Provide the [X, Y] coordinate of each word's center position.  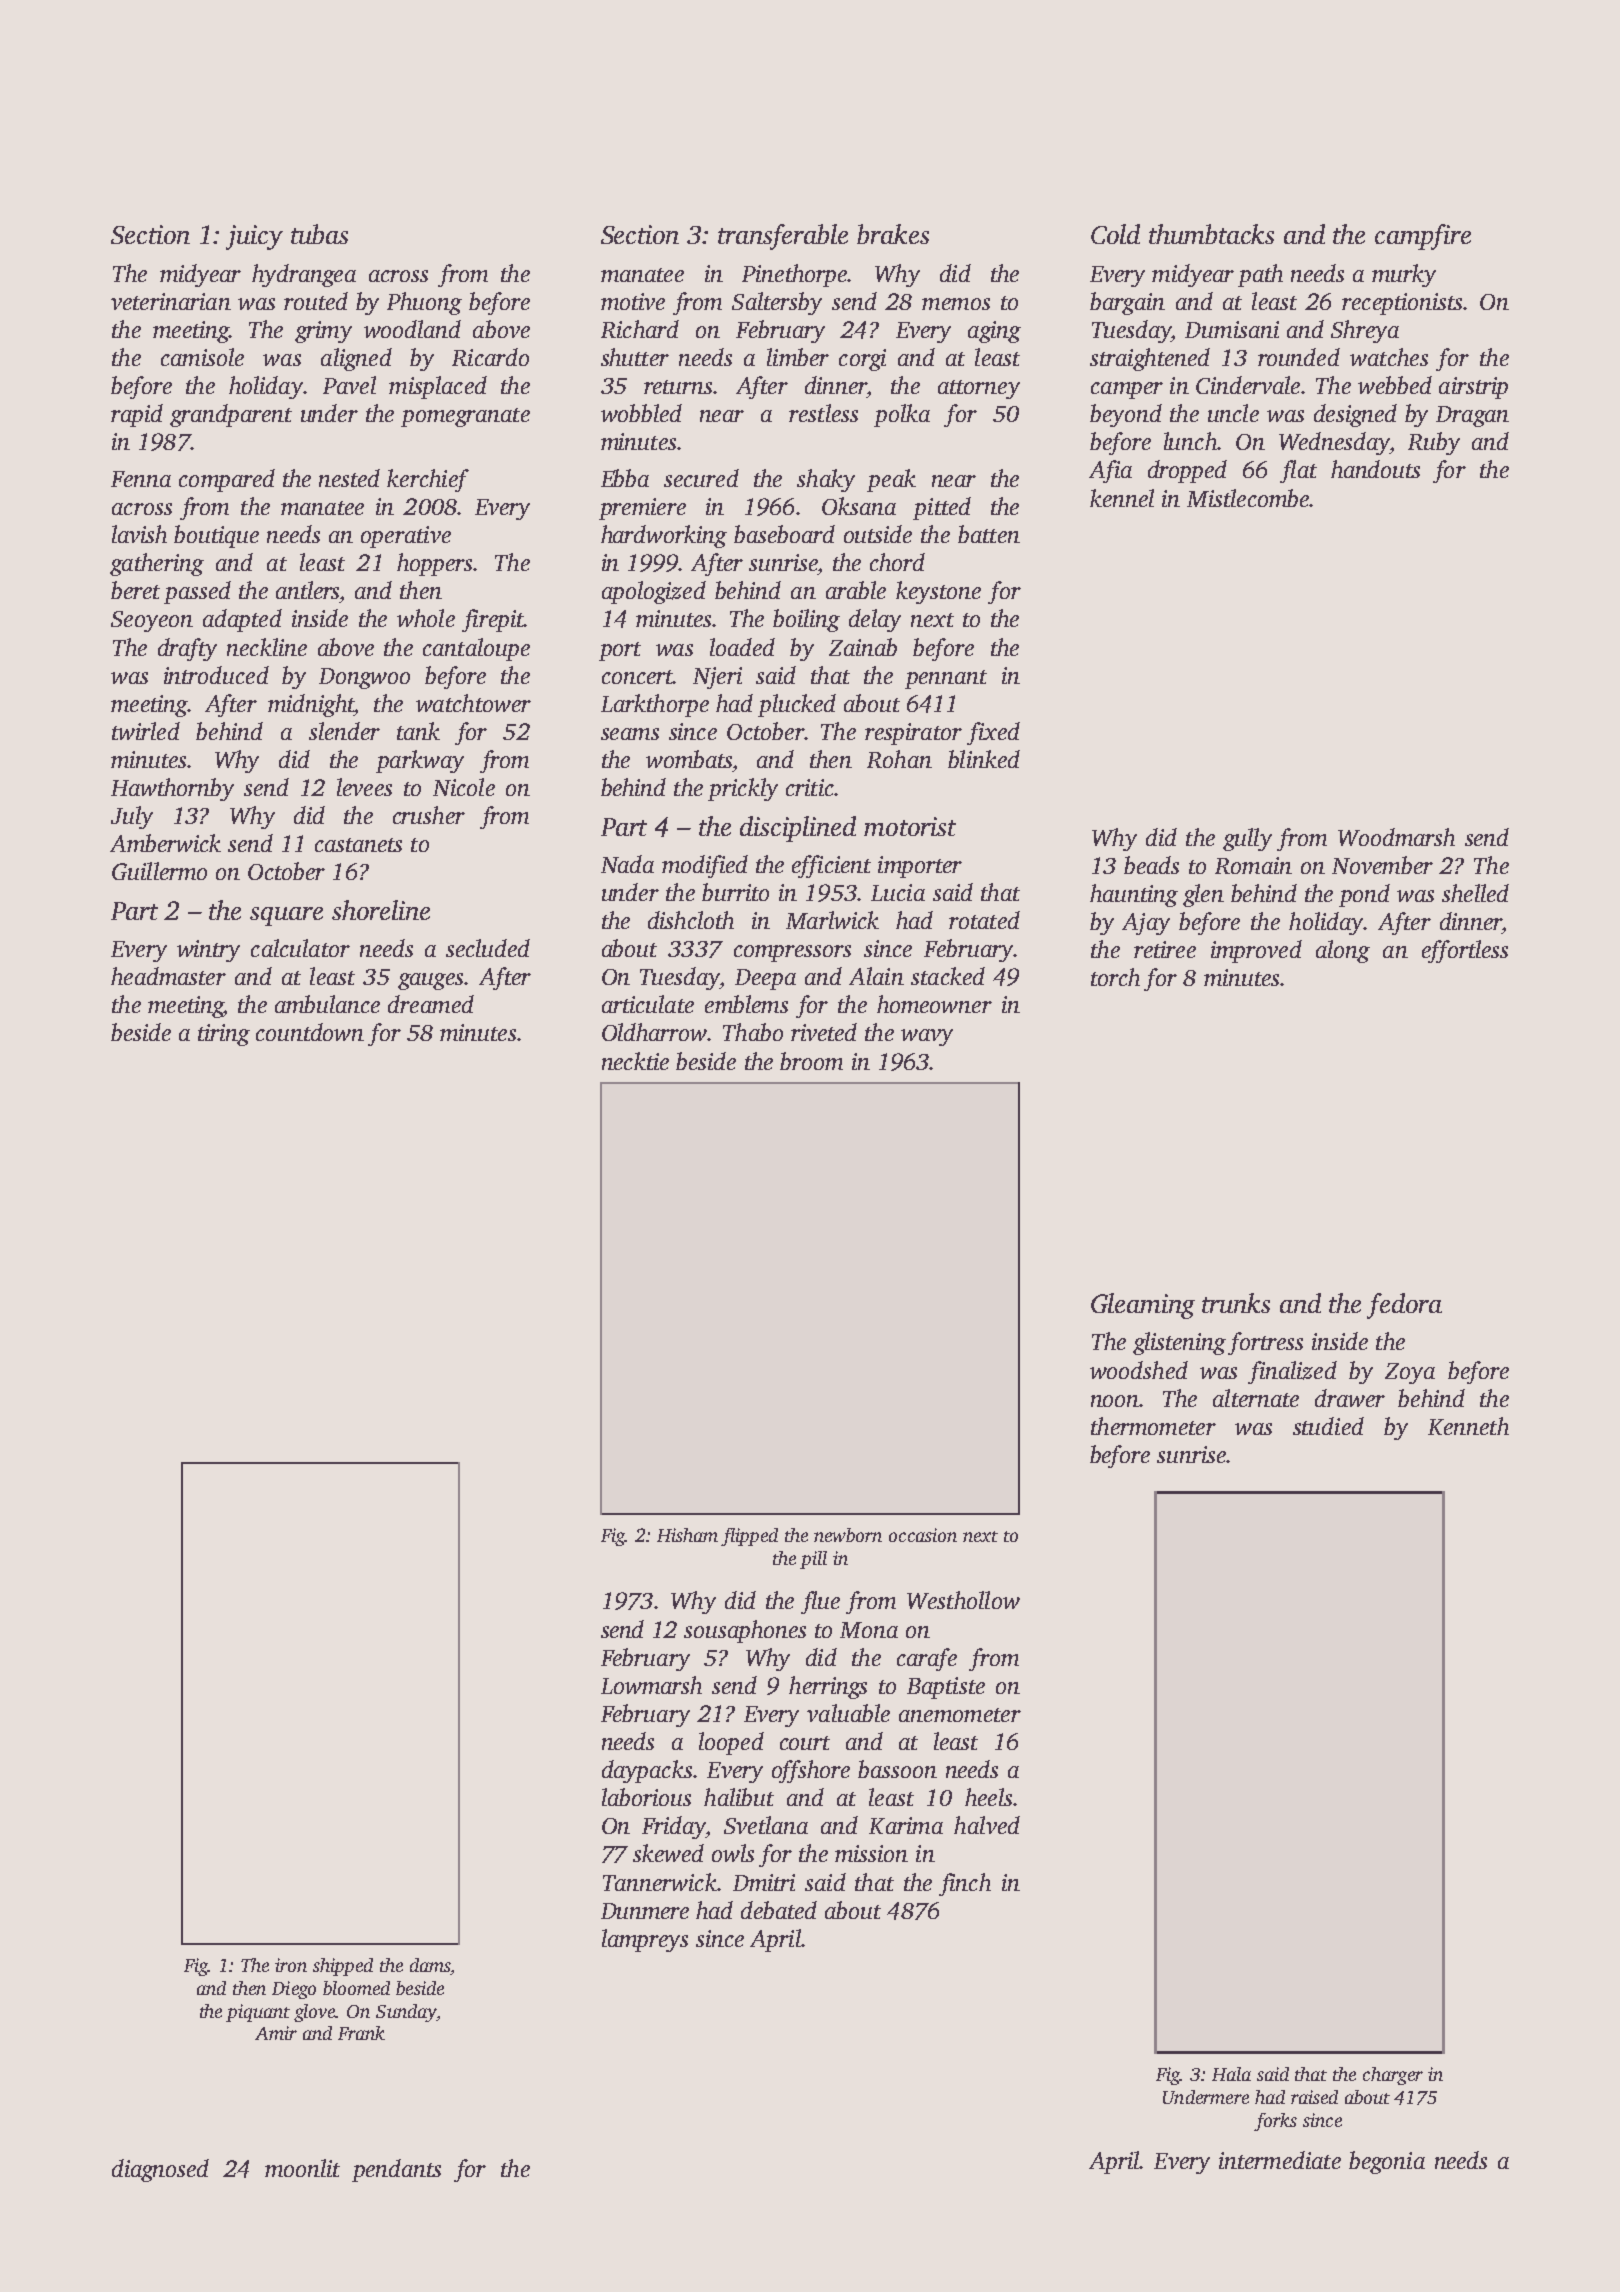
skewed [668, 1853]
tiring [224, 1035]
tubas [319, 234]
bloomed [356, 1988]
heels [988, 1797]
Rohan [899, 759]
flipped [749, 1537]
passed [197, 592]
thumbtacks [1211, 234]
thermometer [1153, 1426]
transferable [783, 237]
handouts [1375, 469]
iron [291, 1965]
